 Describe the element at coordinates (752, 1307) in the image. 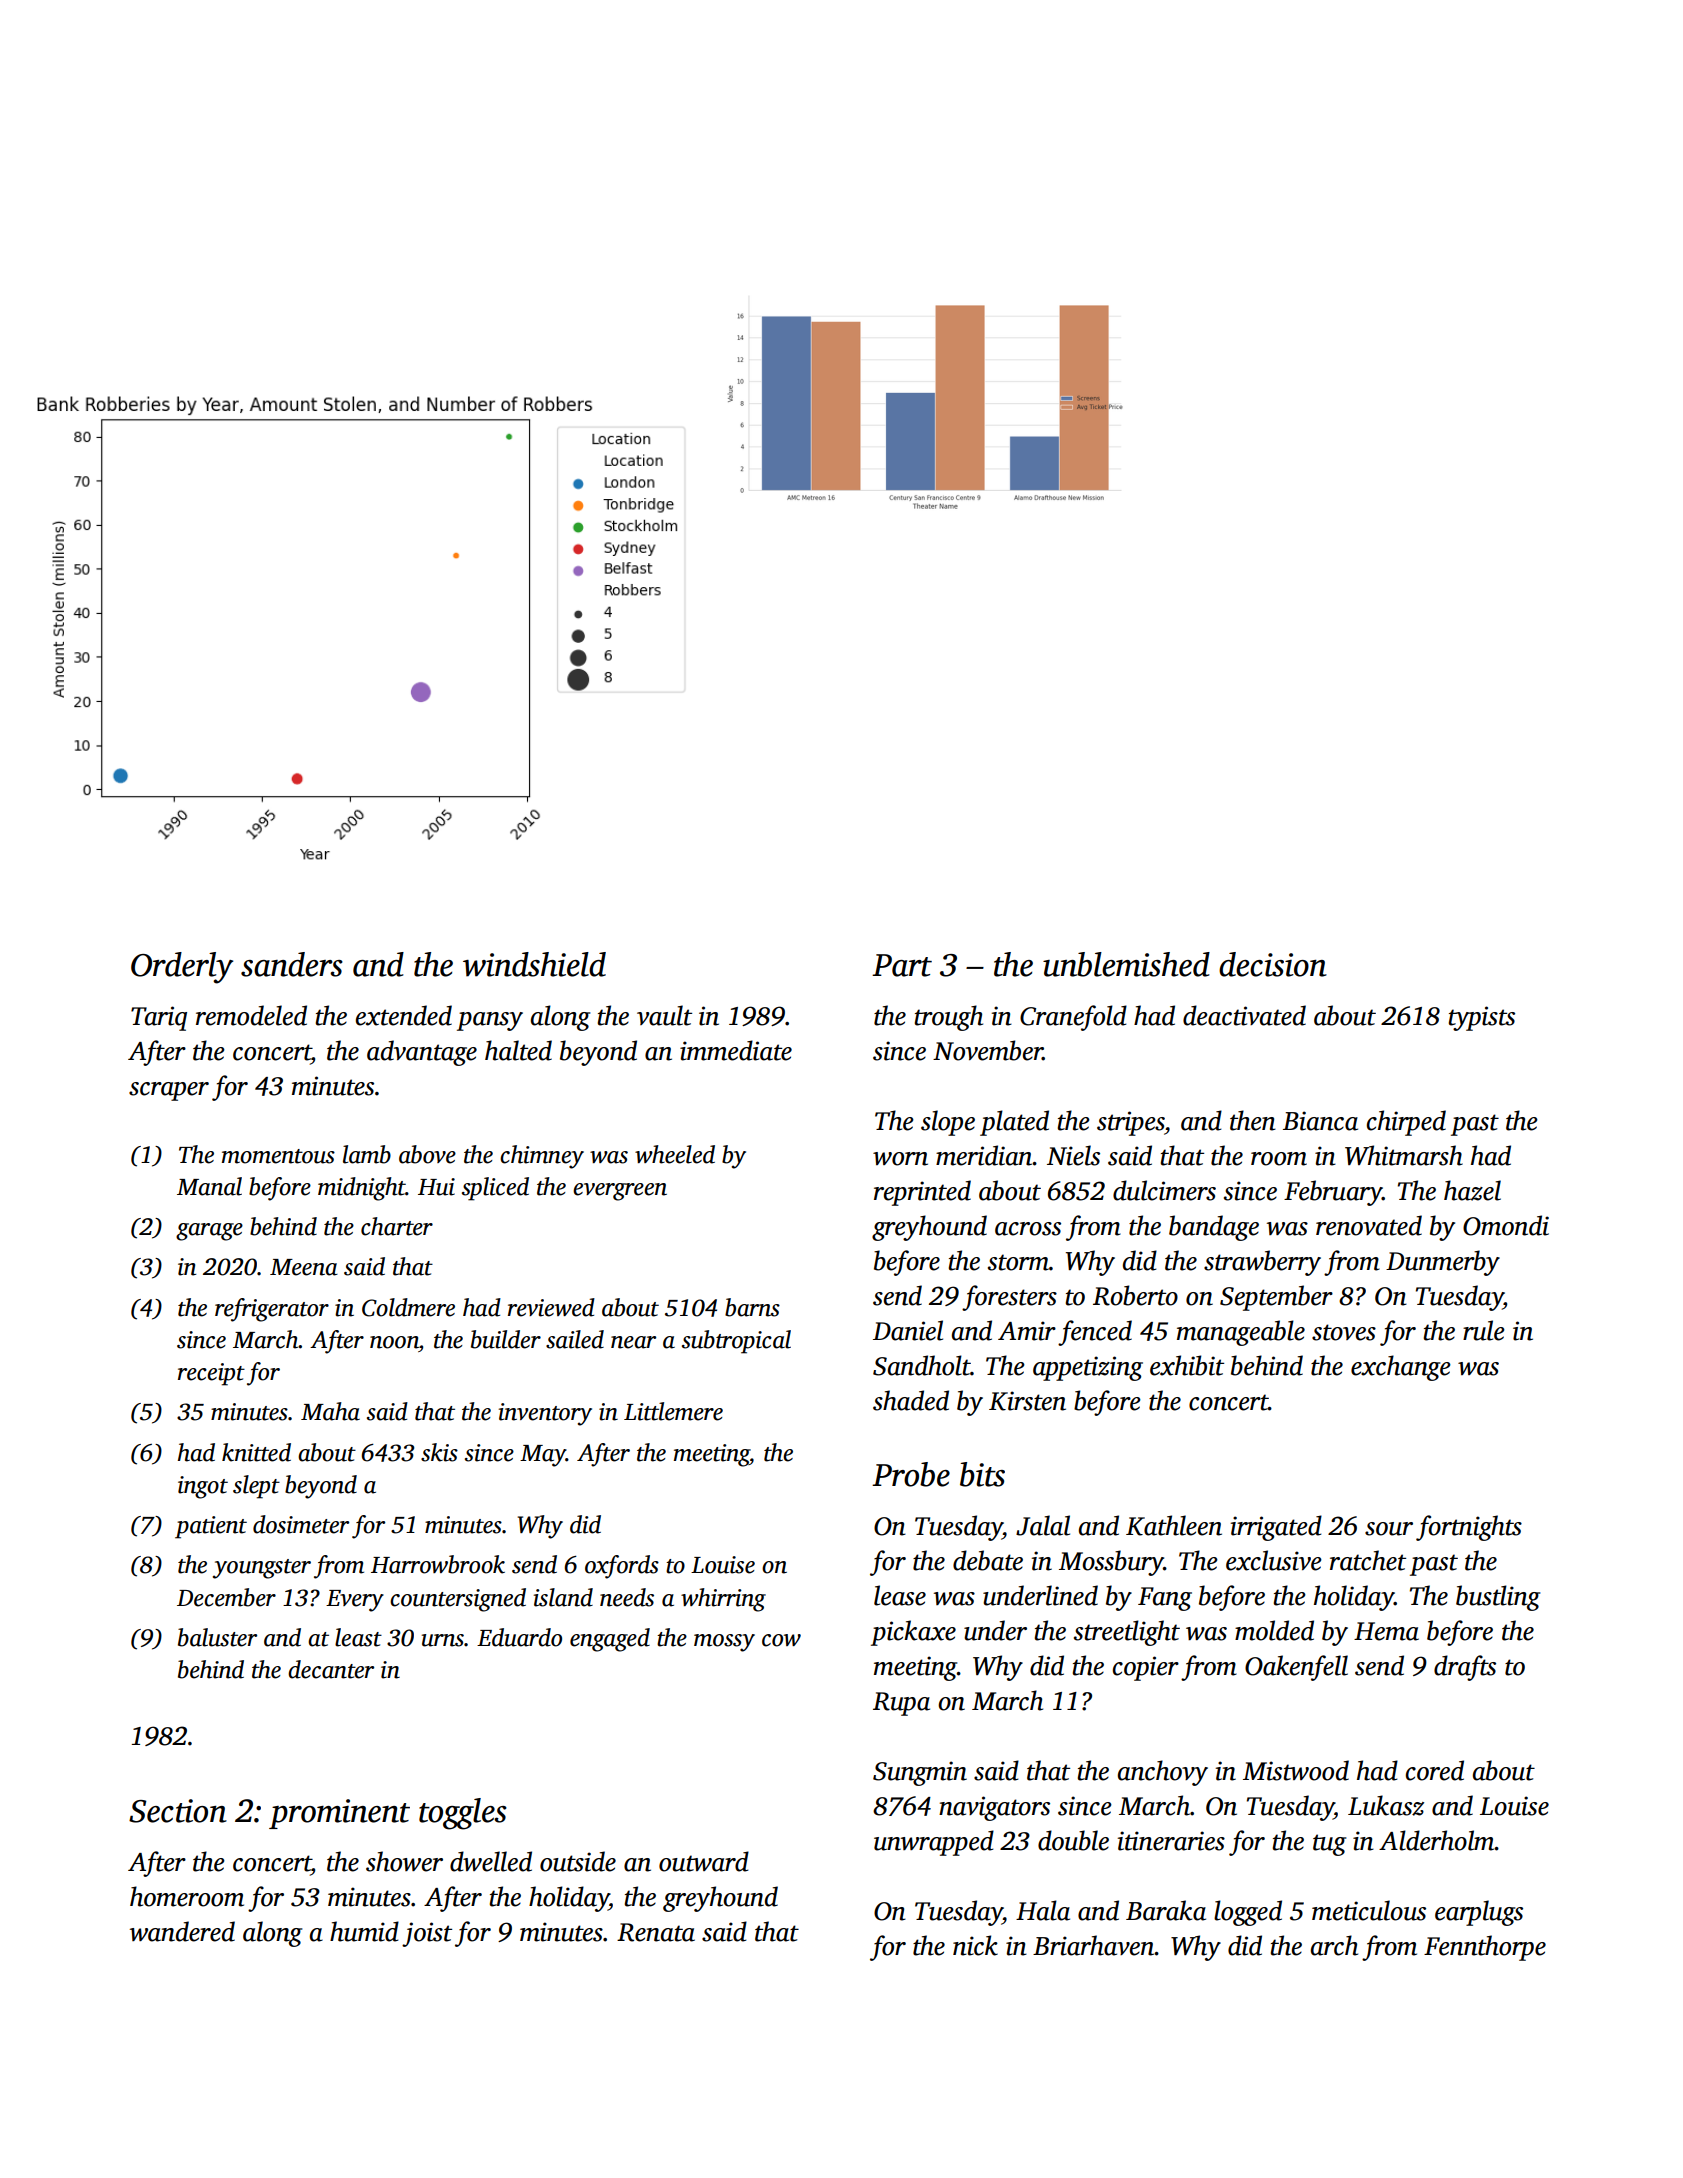

I see `barns` at that location.
